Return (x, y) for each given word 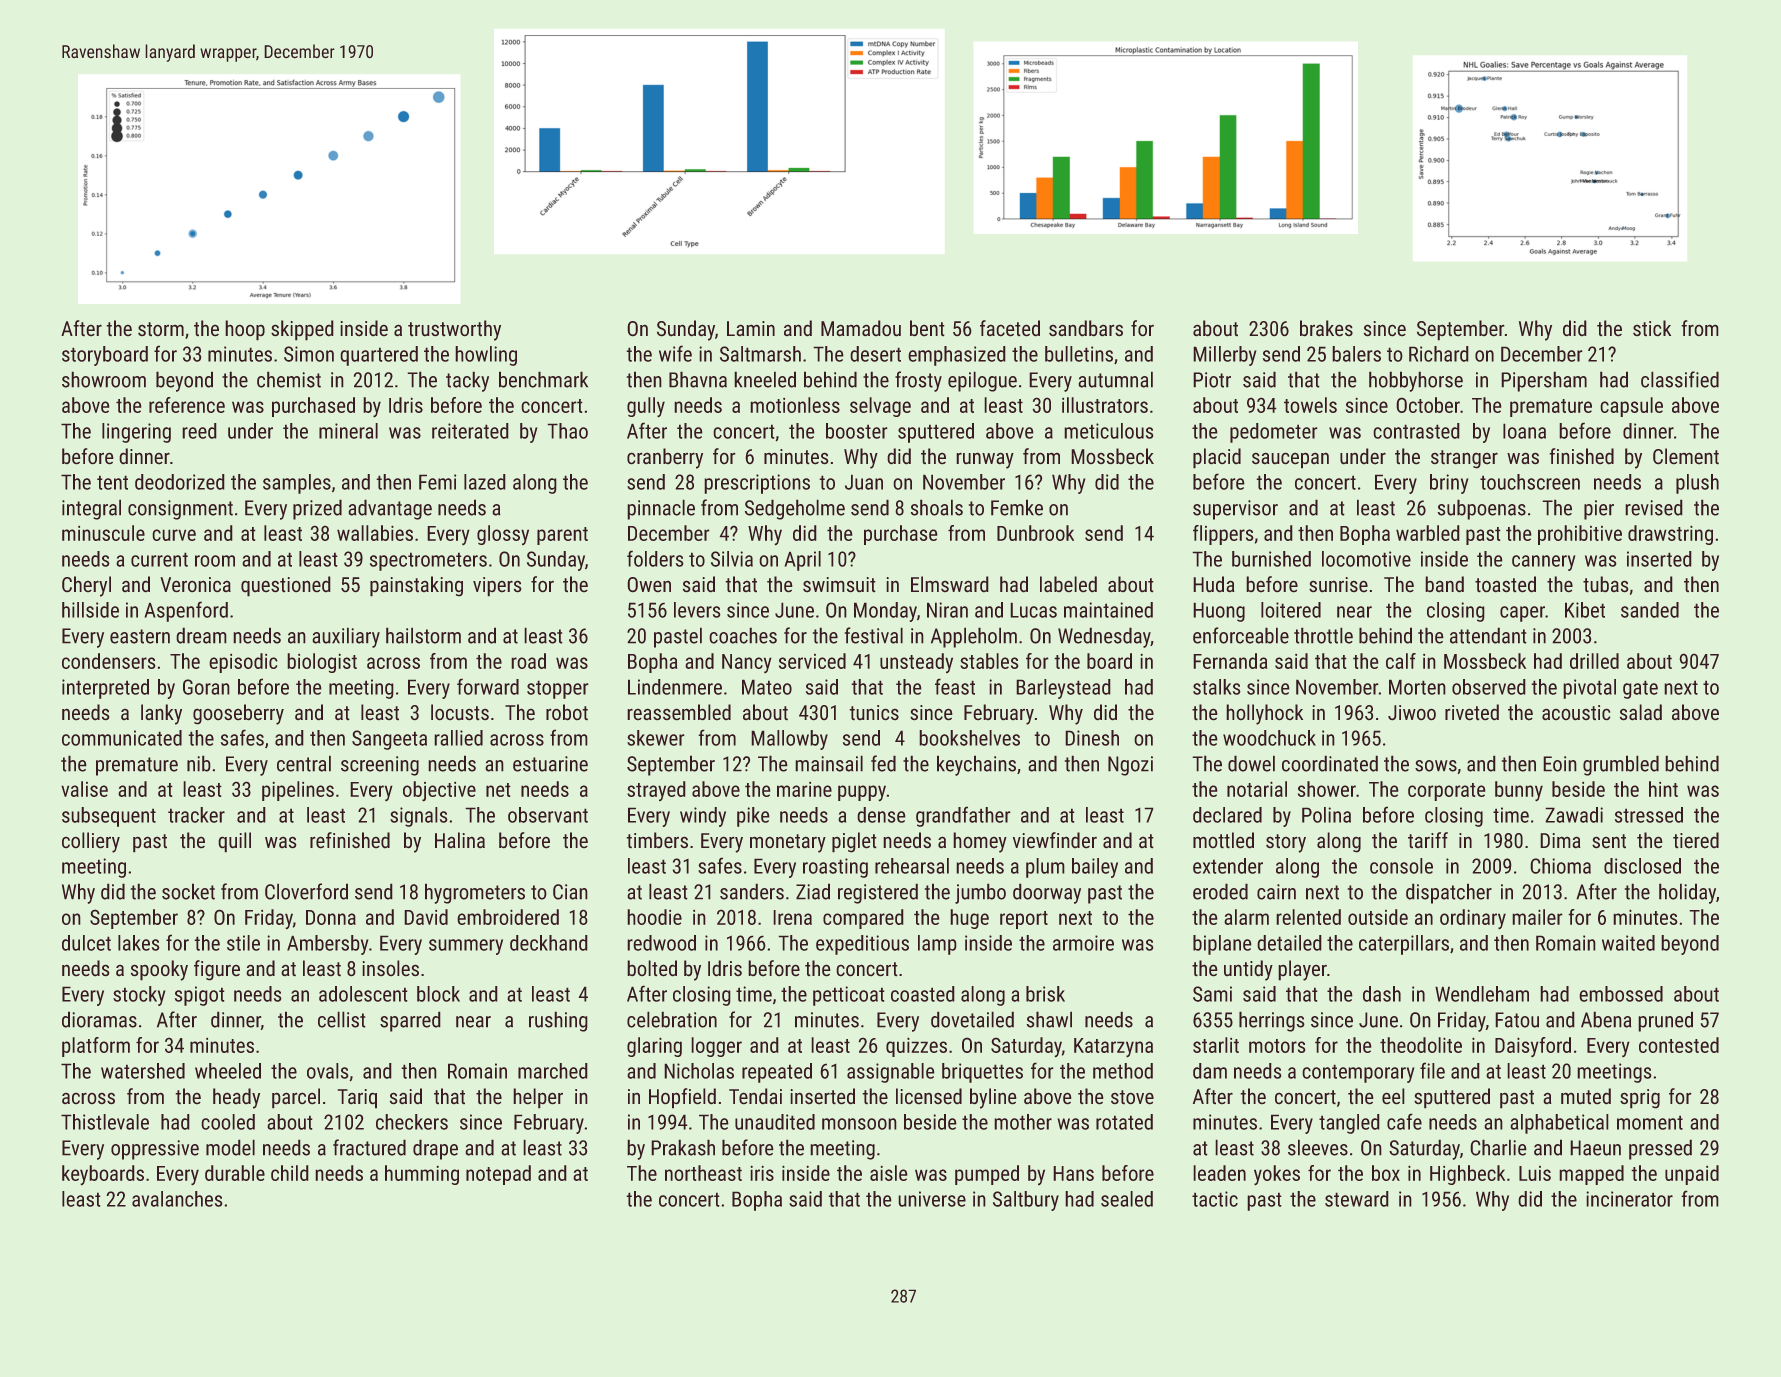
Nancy (747, 663)
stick (1652, 328)
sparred (410, 1022)
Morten (1417, 687)
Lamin (751, 328)
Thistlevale (105, 1122)
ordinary (1473, 919)
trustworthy (454, 330)
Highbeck (1467, 1175)
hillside (90, 610)
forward (488, 687)
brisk (1045, 994)
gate (1640, 690)
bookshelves (970, 738)
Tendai (755, 1096)
